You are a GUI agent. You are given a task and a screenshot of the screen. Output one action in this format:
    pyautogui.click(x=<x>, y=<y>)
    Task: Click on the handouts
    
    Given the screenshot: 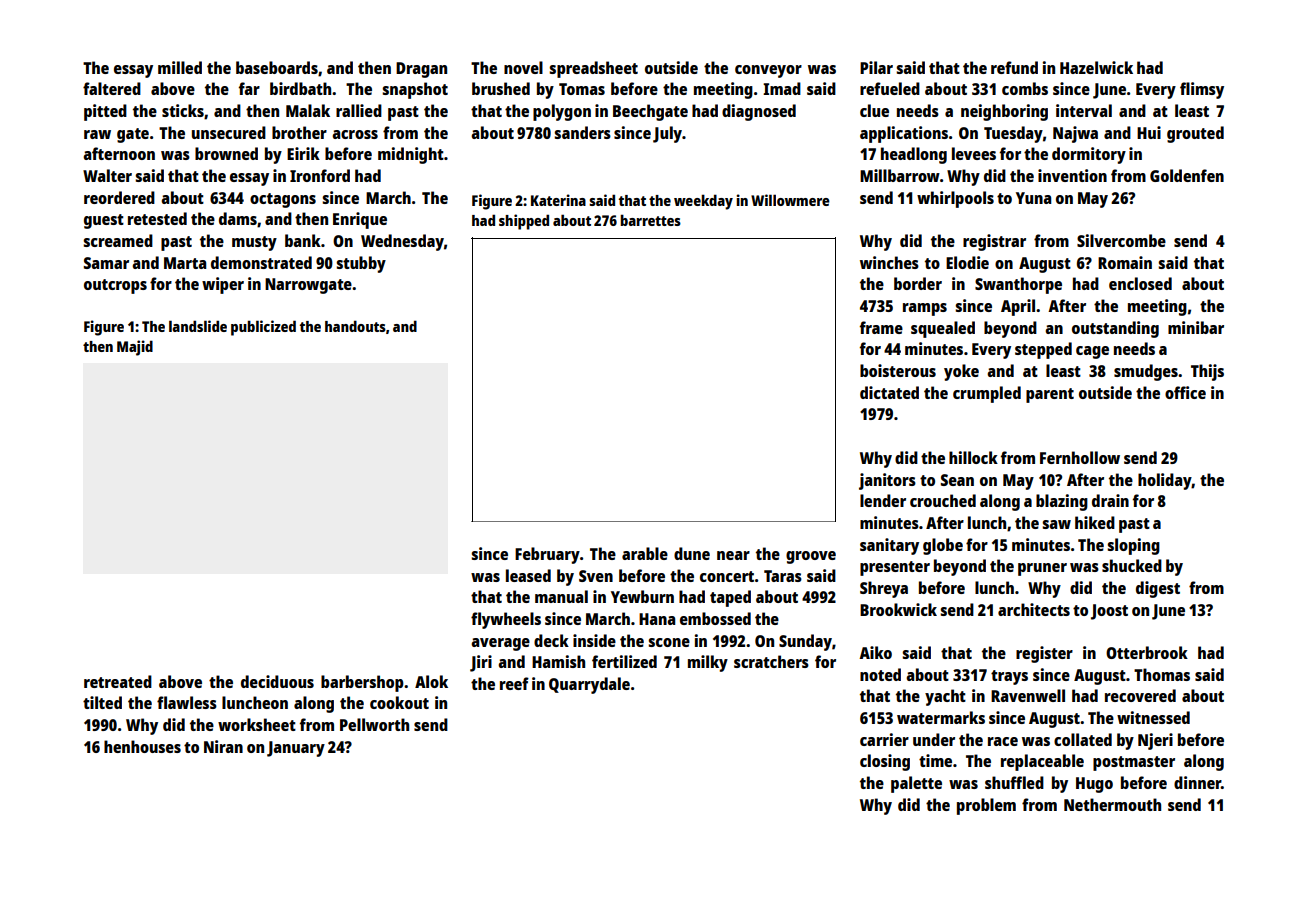 What is the action you would take?
    pyautogui.click(x=355, y=326)
